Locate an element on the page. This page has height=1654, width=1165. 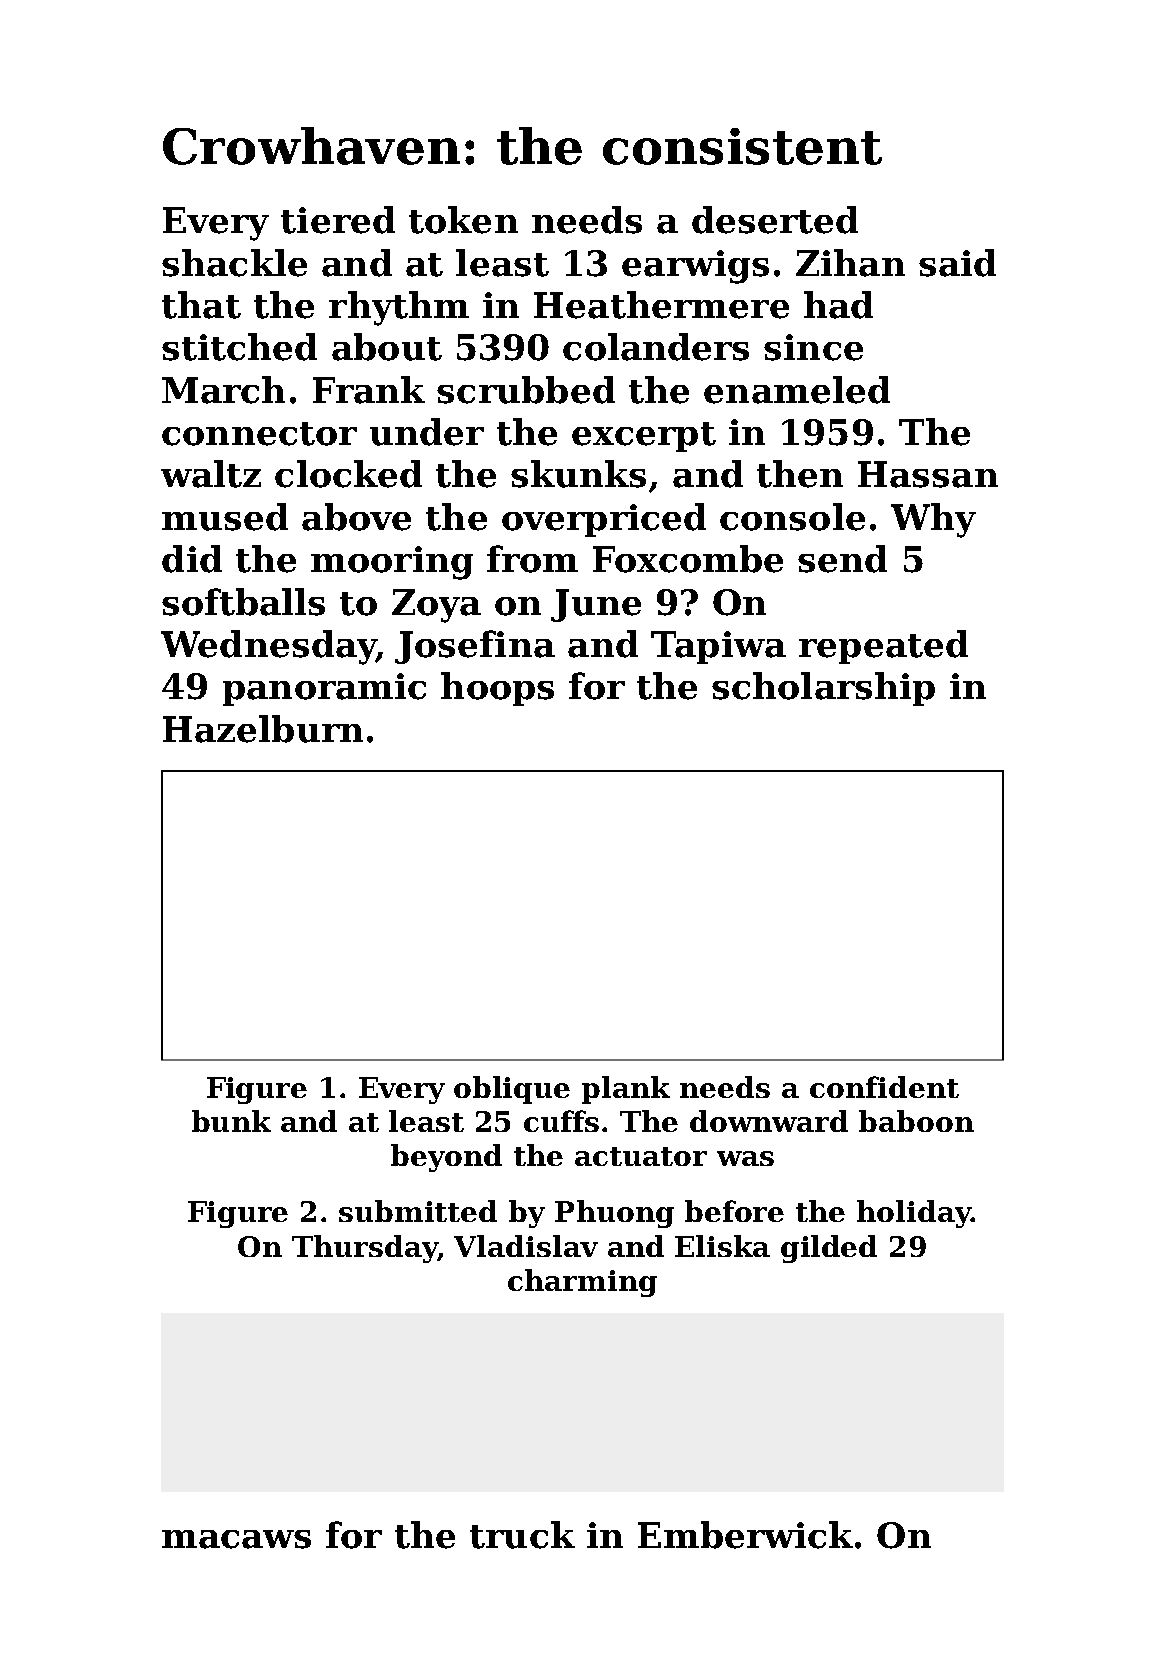
repeated is located at coordinates (883, 647).
